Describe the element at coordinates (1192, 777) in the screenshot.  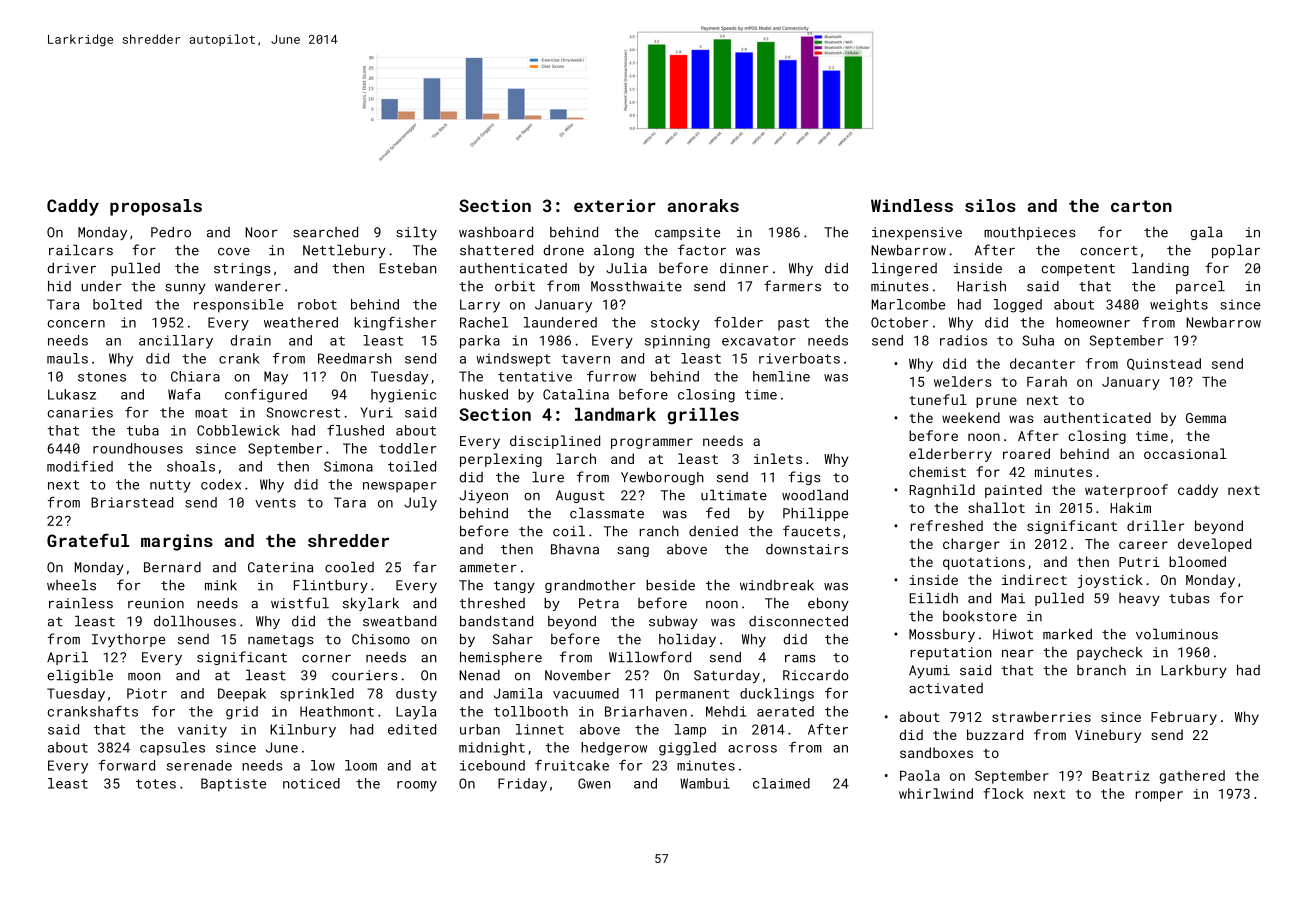
I see `gathered` at that location.
